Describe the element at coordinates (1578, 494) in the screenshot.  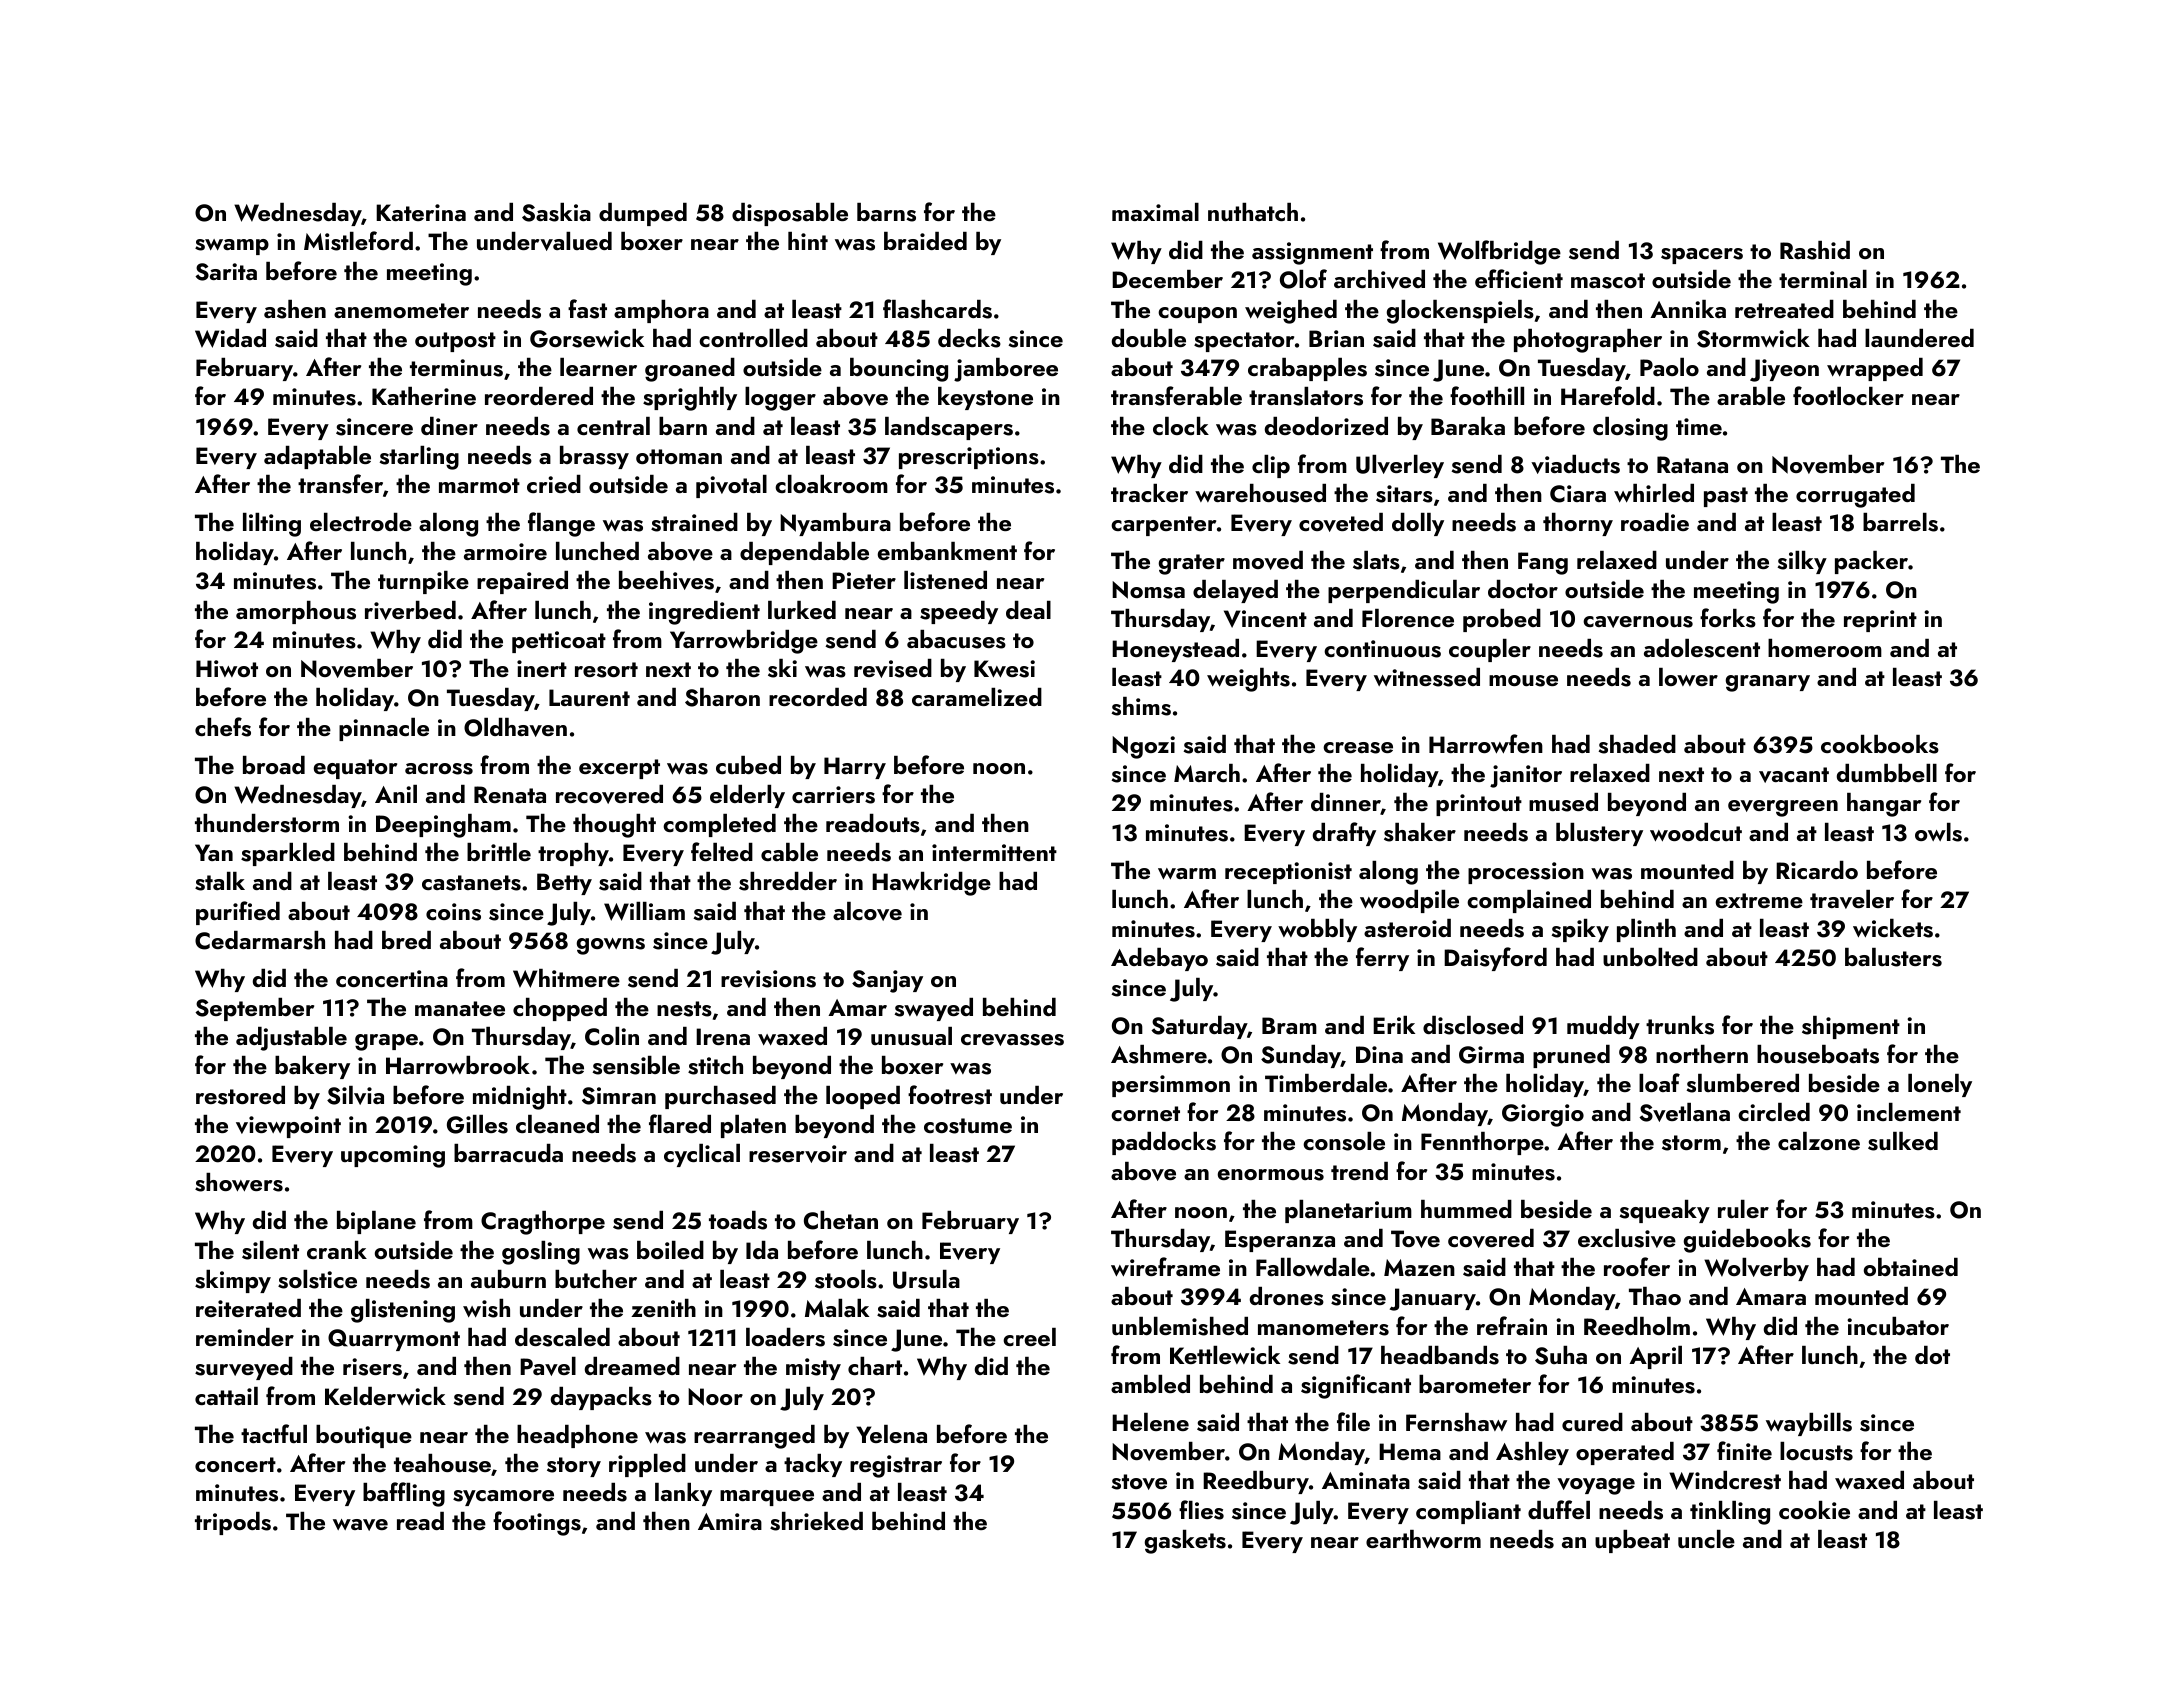
I see `Ciara` at that location.
